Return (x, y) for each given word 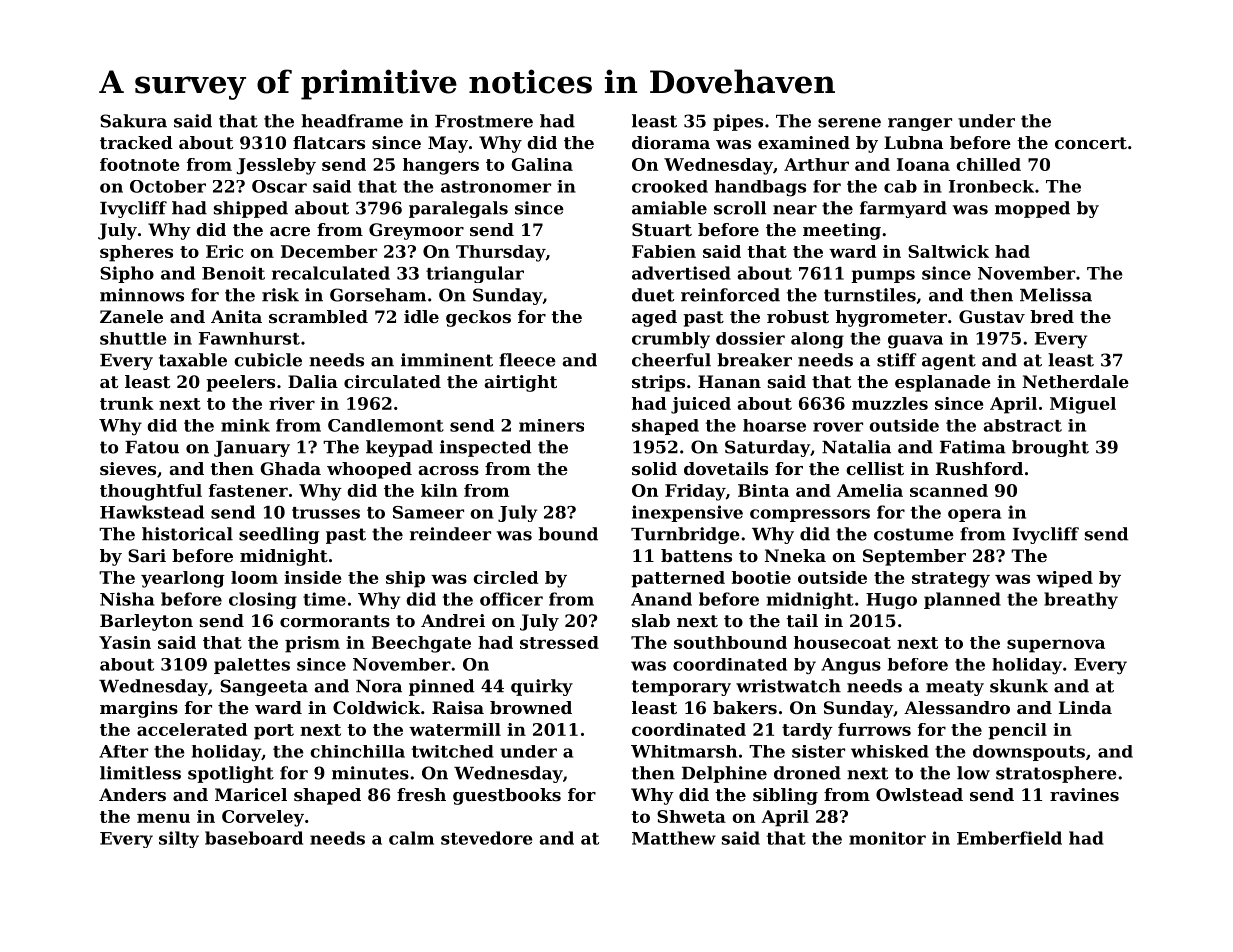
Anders (132, 794)
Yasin (125, 642)
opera (974, 515)
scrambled (318, 316)
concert (1091, 143)
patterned (678, 579)
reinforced (730, 295)
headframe (352, 121)
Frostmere (484, 121)
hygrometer (891, 318)
